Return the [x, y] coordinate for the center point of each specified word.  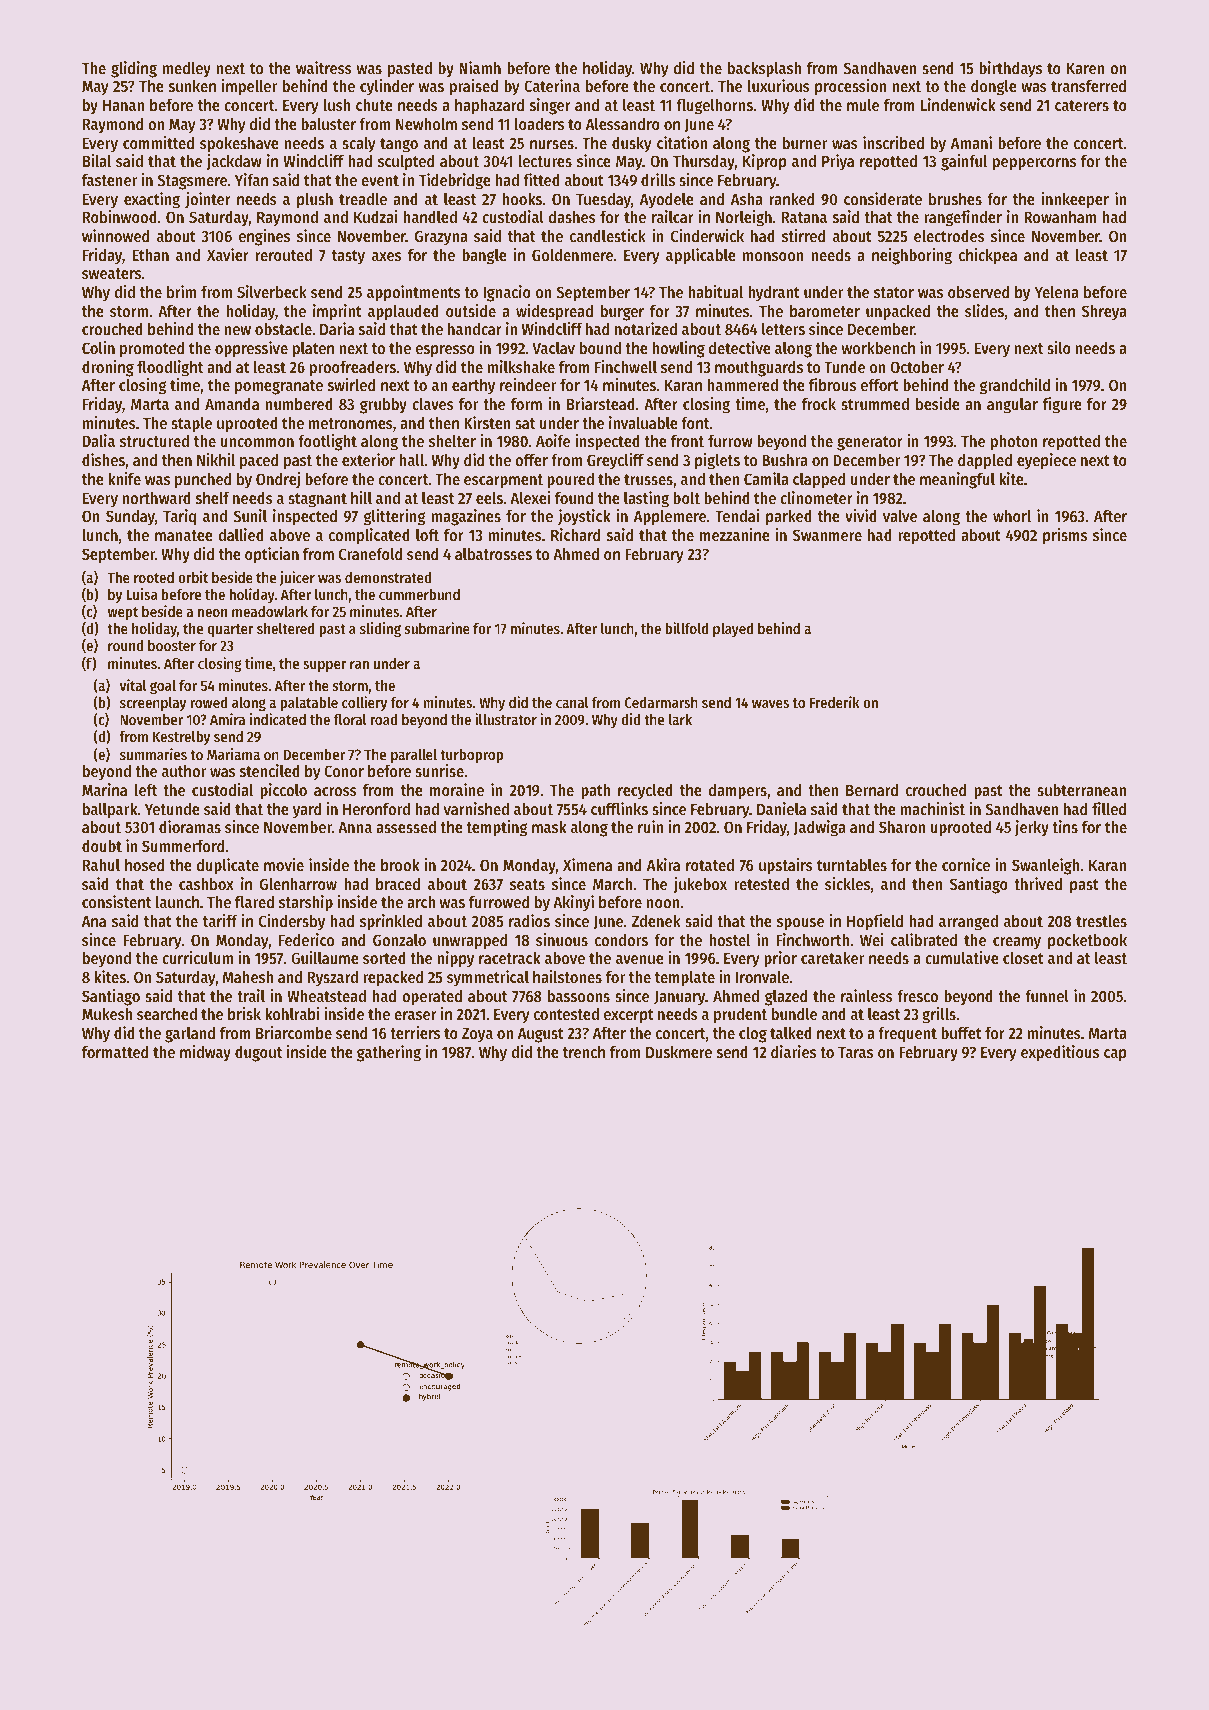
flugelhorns [714, 107]
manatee [184, 535]
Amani [971, 142]
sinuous [562, 939]
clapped [819, 481]
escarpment [503, 481]
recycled [645, 792]
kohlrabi [292, 1013]
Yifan [251, 179]
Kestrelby [182, 738]
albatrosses [493, 554]
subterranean [1081, 790]
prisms [1065, 536]
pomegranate [279, 387]
